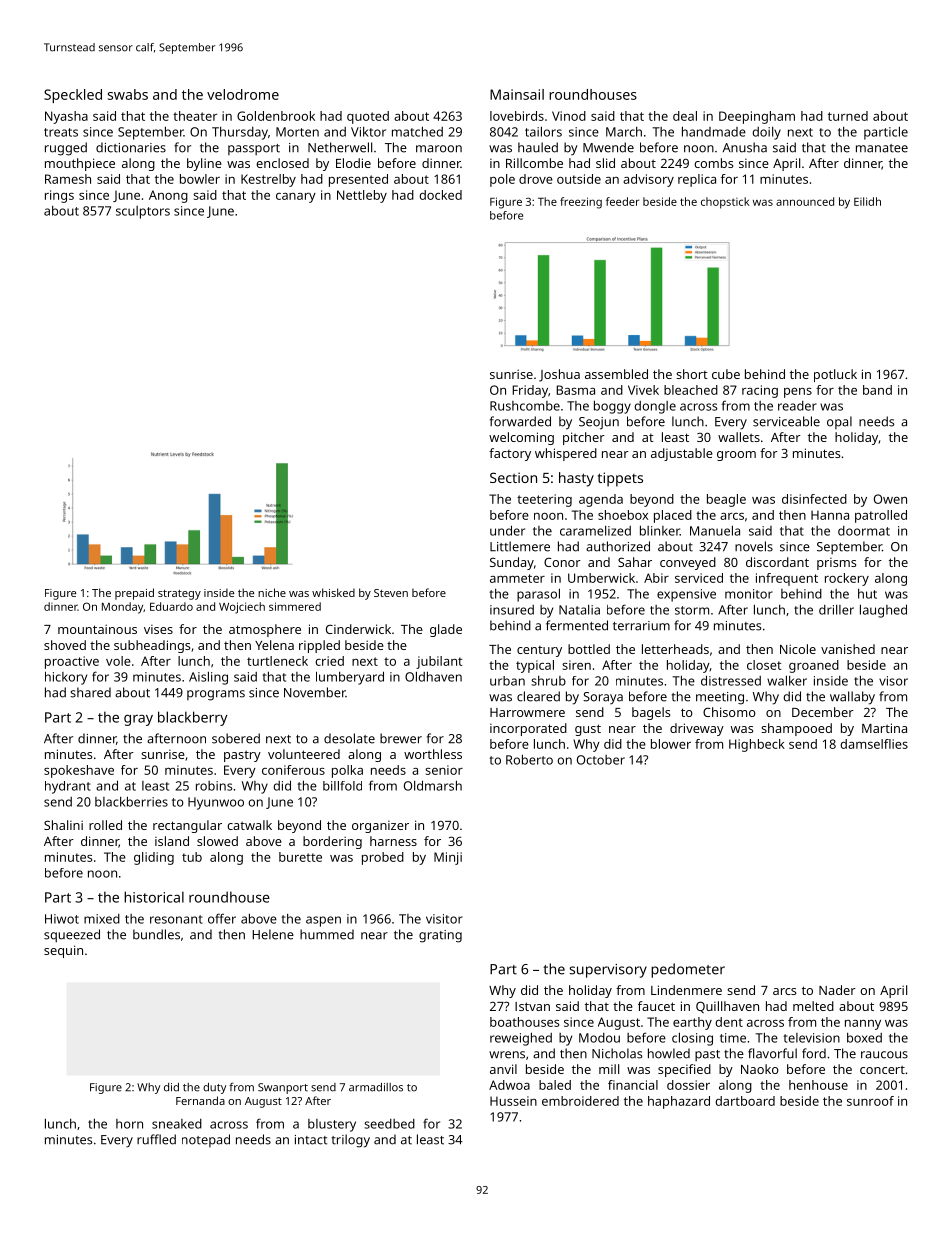  Describe the element at coordinates (143, 212) in the image. I see `sculptors` at that location.
